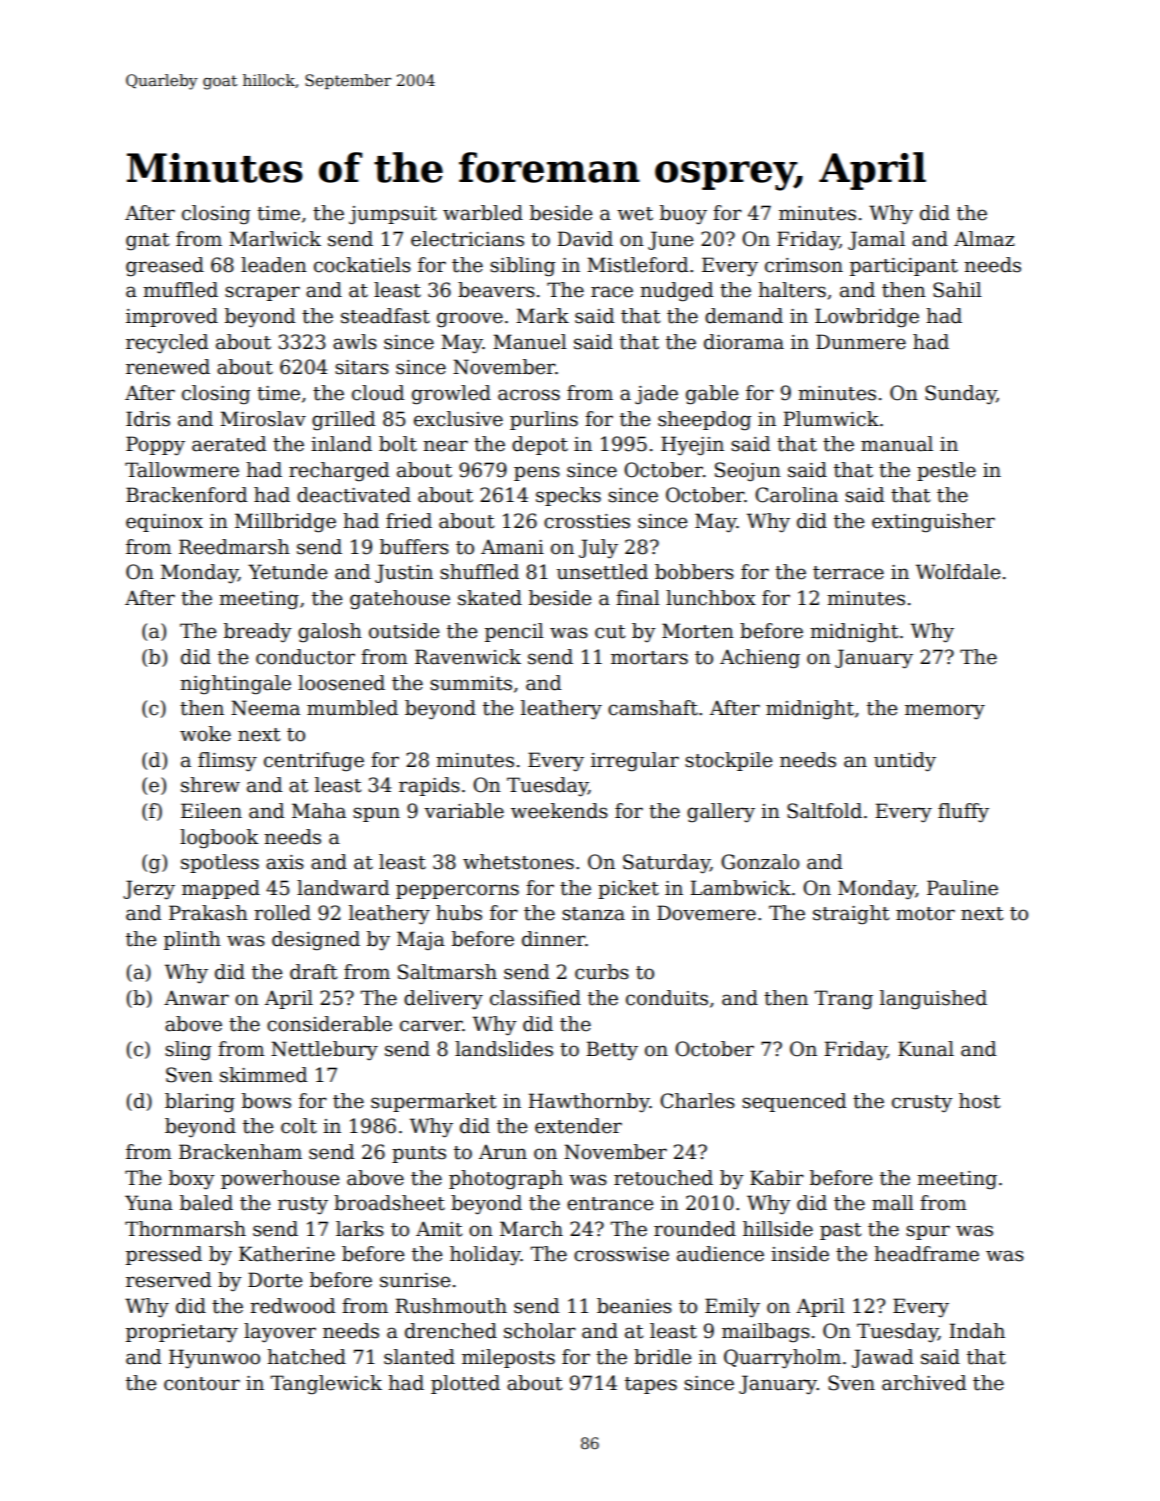 The image size is (1160, 1501). I want to click on muffled, so click(180, 290).
